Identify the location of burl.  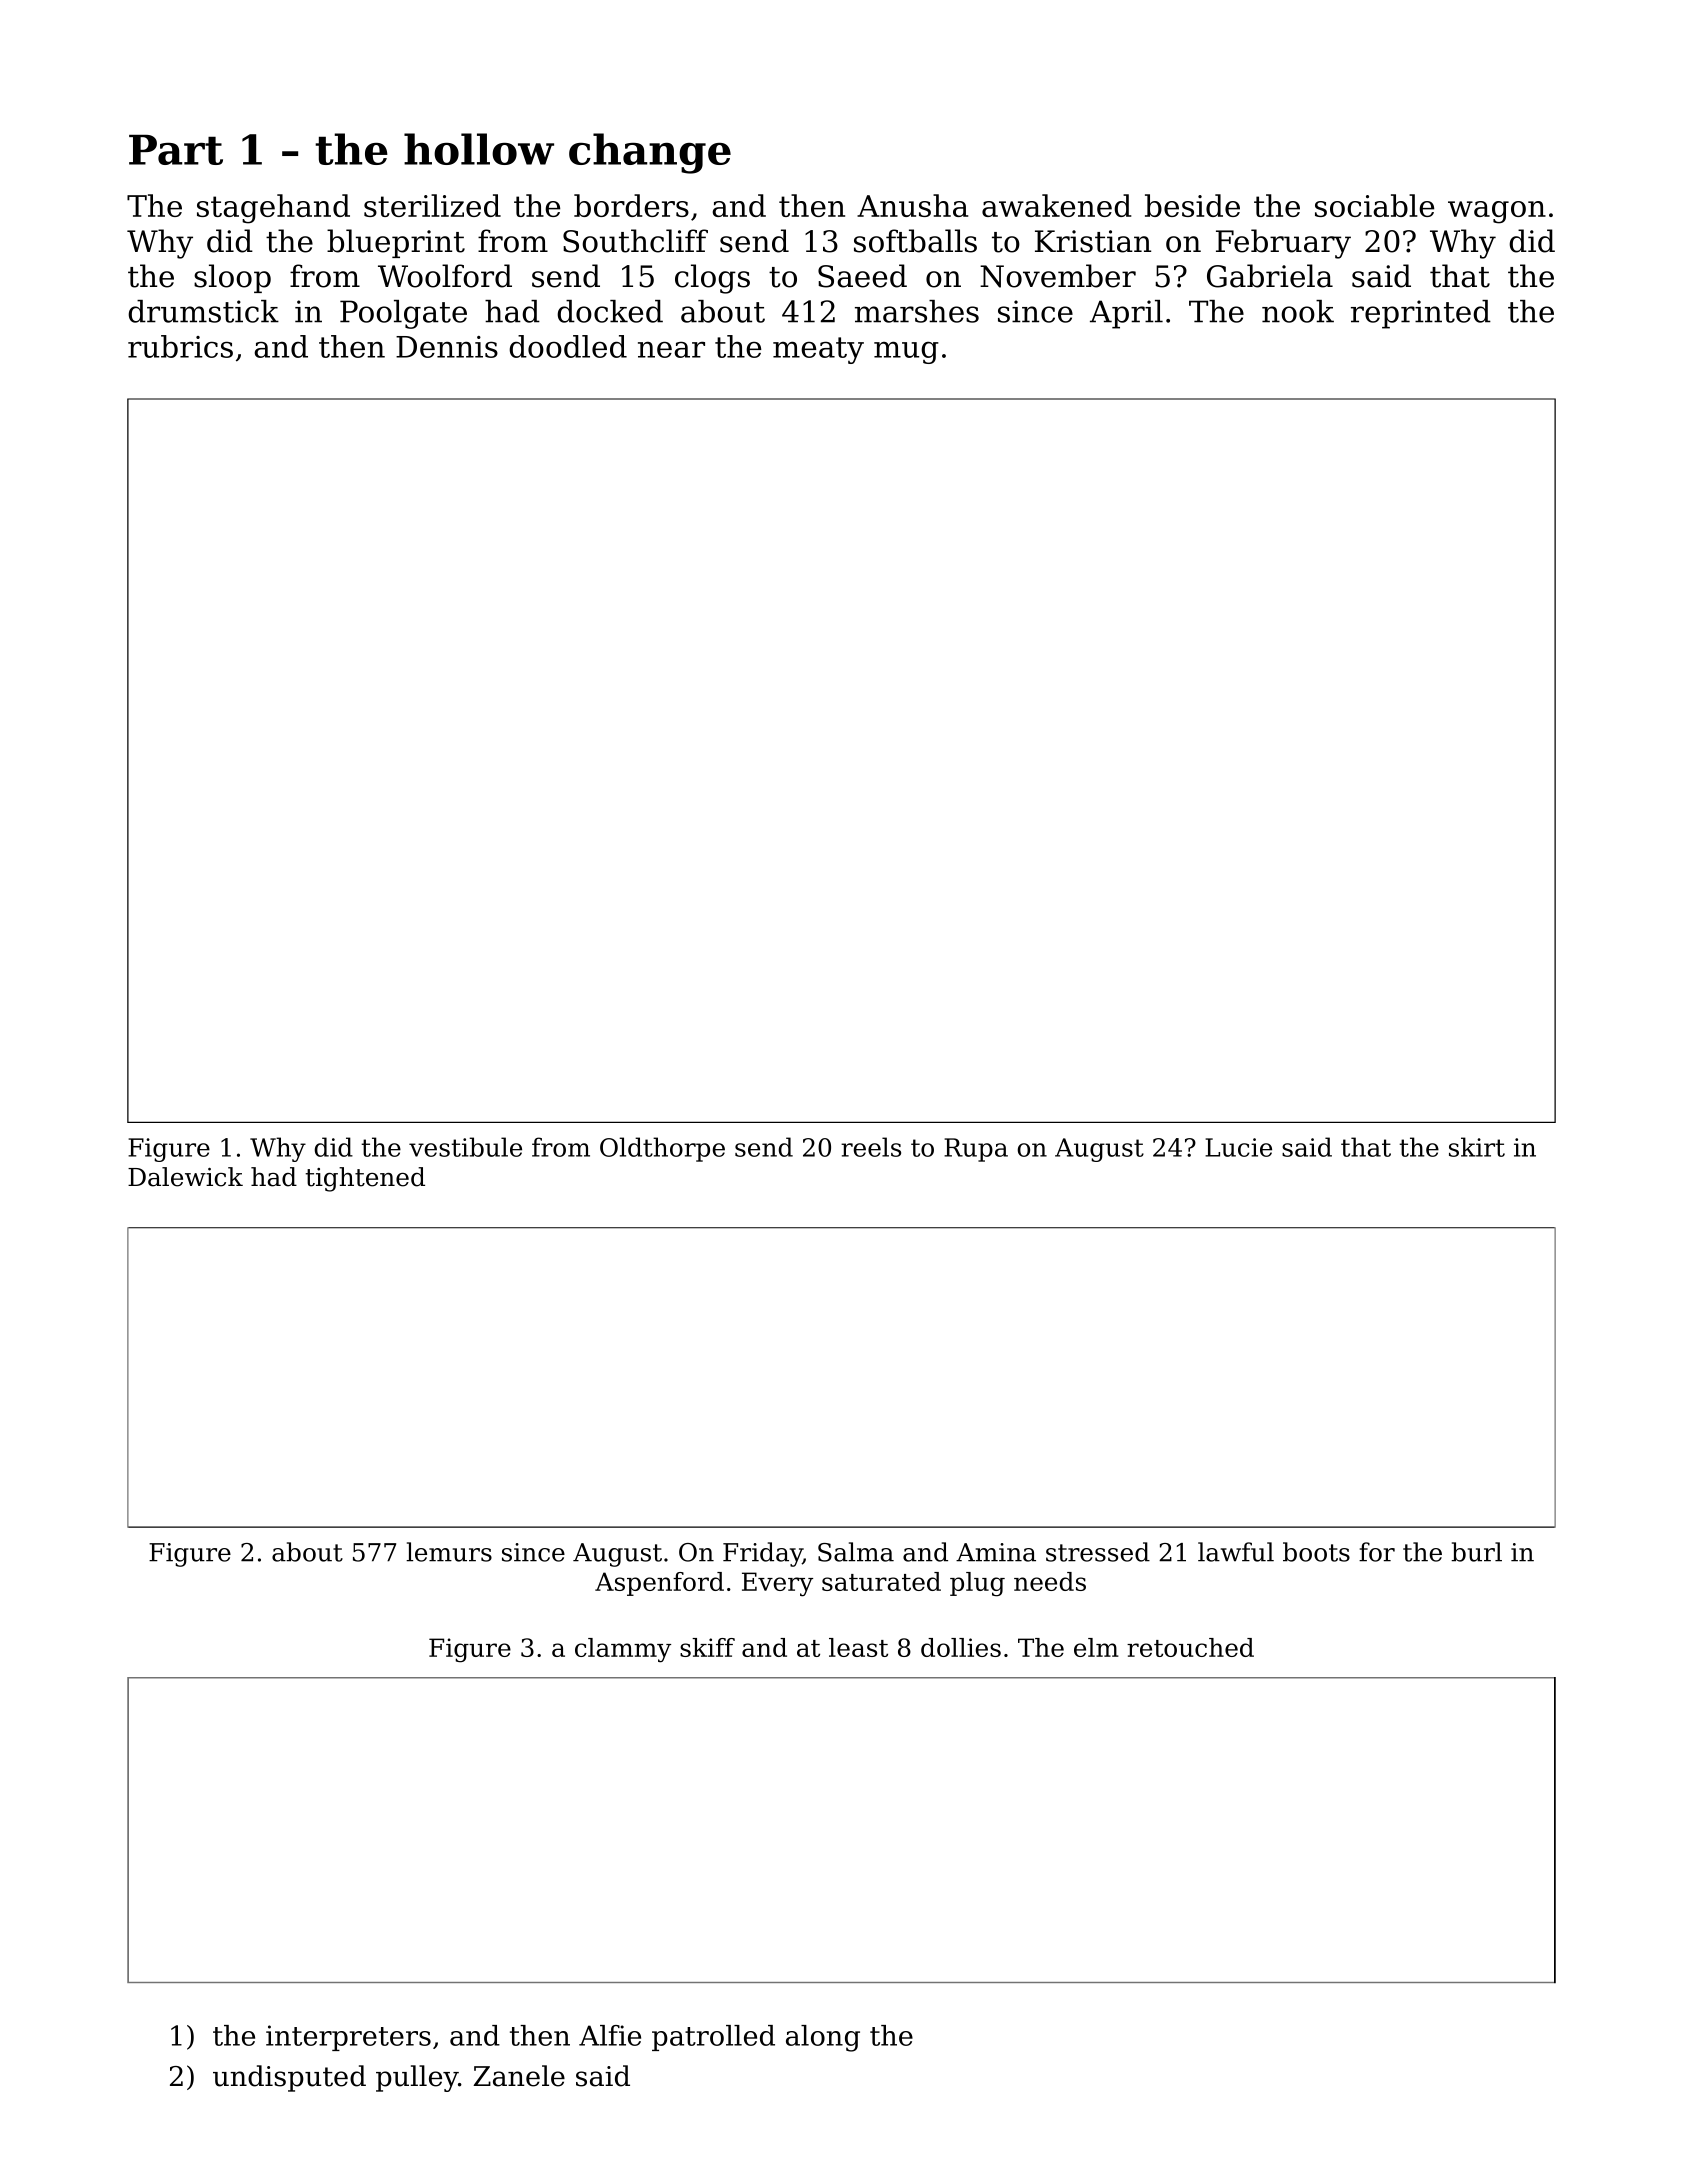
(1476, 1552).
